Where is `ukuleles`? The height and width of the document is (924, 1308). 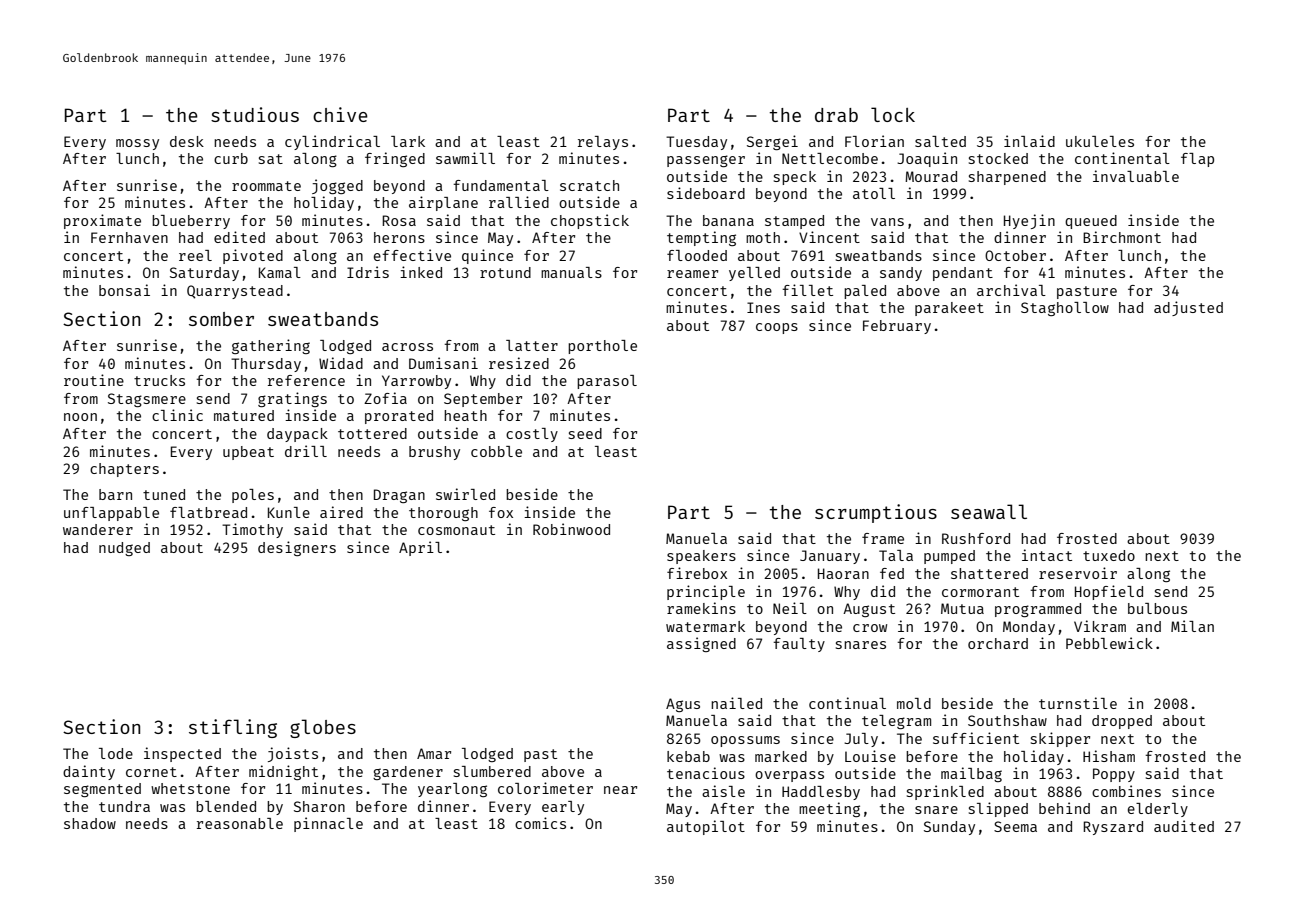
ukuleles is located at coordinates (1100, 141).
